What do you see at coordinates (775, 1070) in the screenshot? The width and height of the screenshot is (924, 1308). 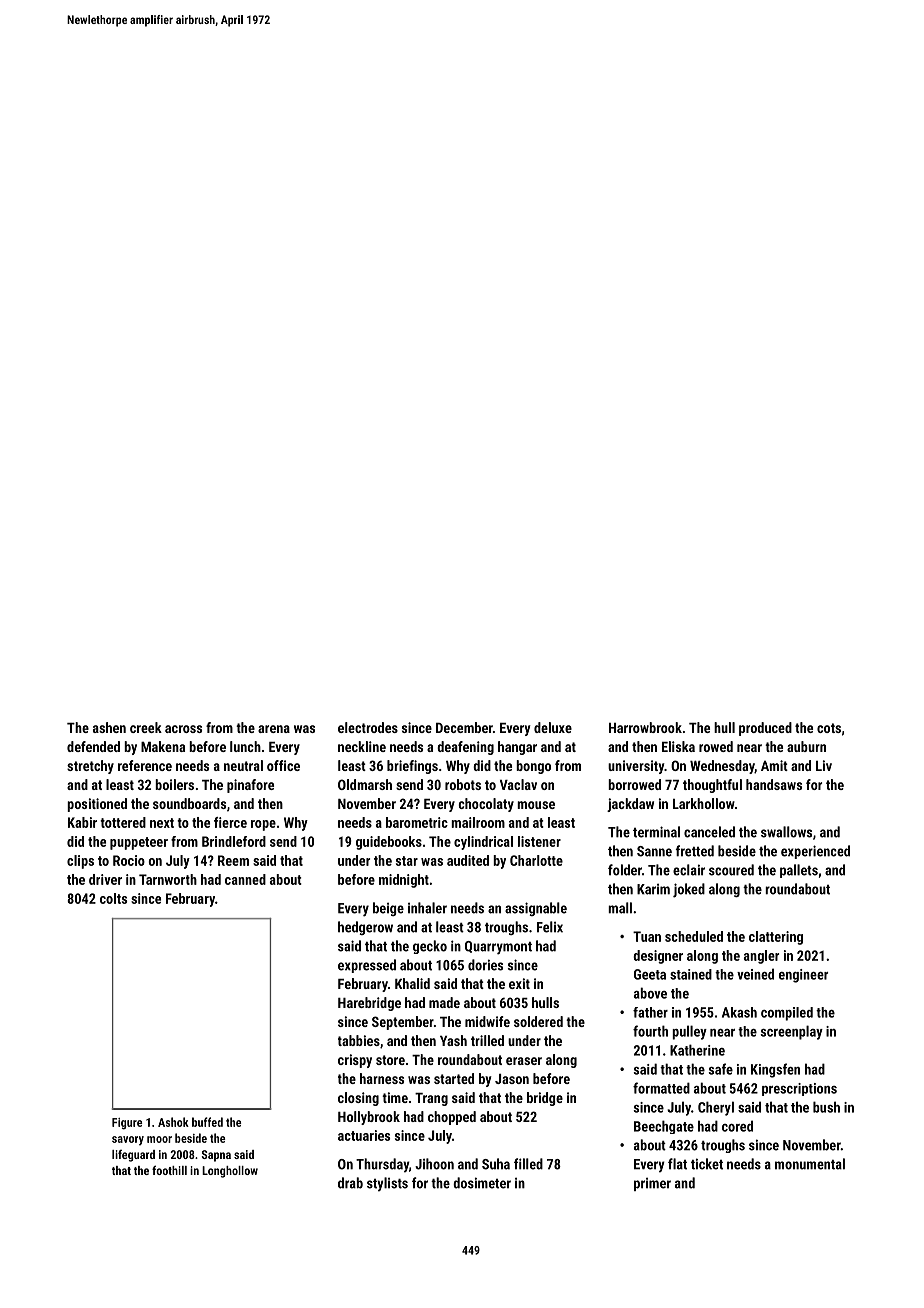 I see `Kingsfen` at bounding box center [775, 1070].
